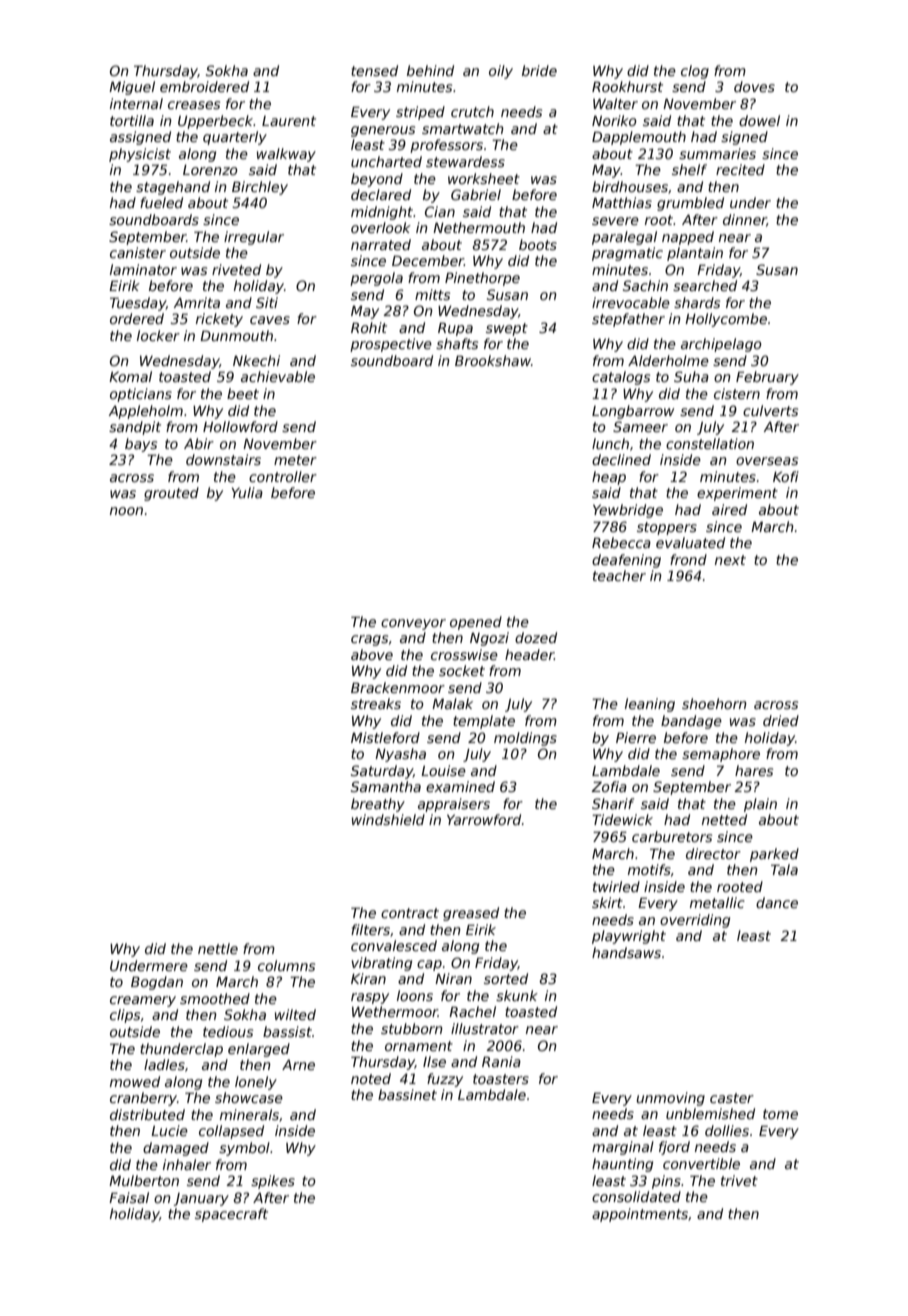  Describe the element at coordinates (770, 410) in the screenshot. I see `culverts` at that location.
